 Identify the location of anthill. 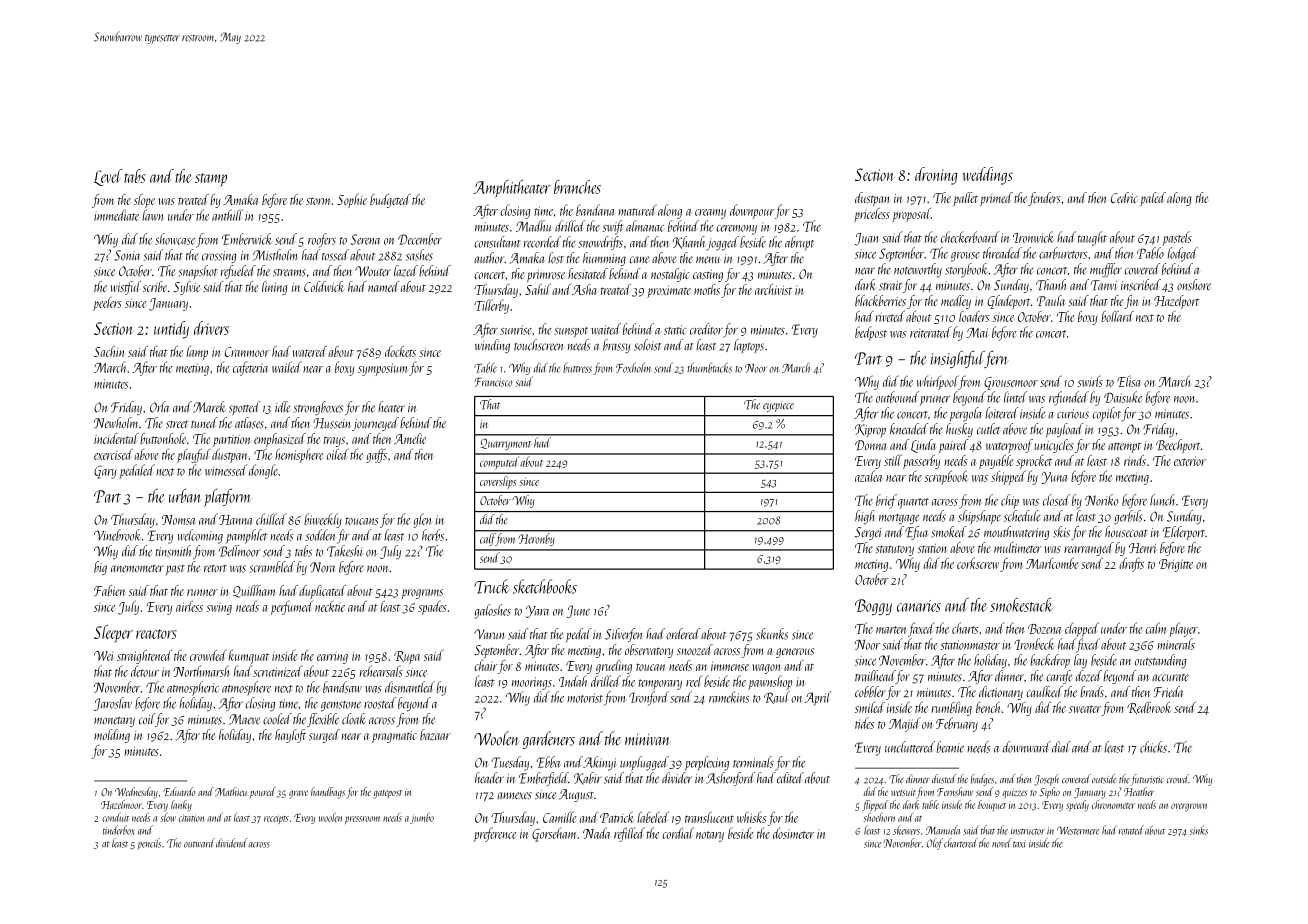
(227, 215).
